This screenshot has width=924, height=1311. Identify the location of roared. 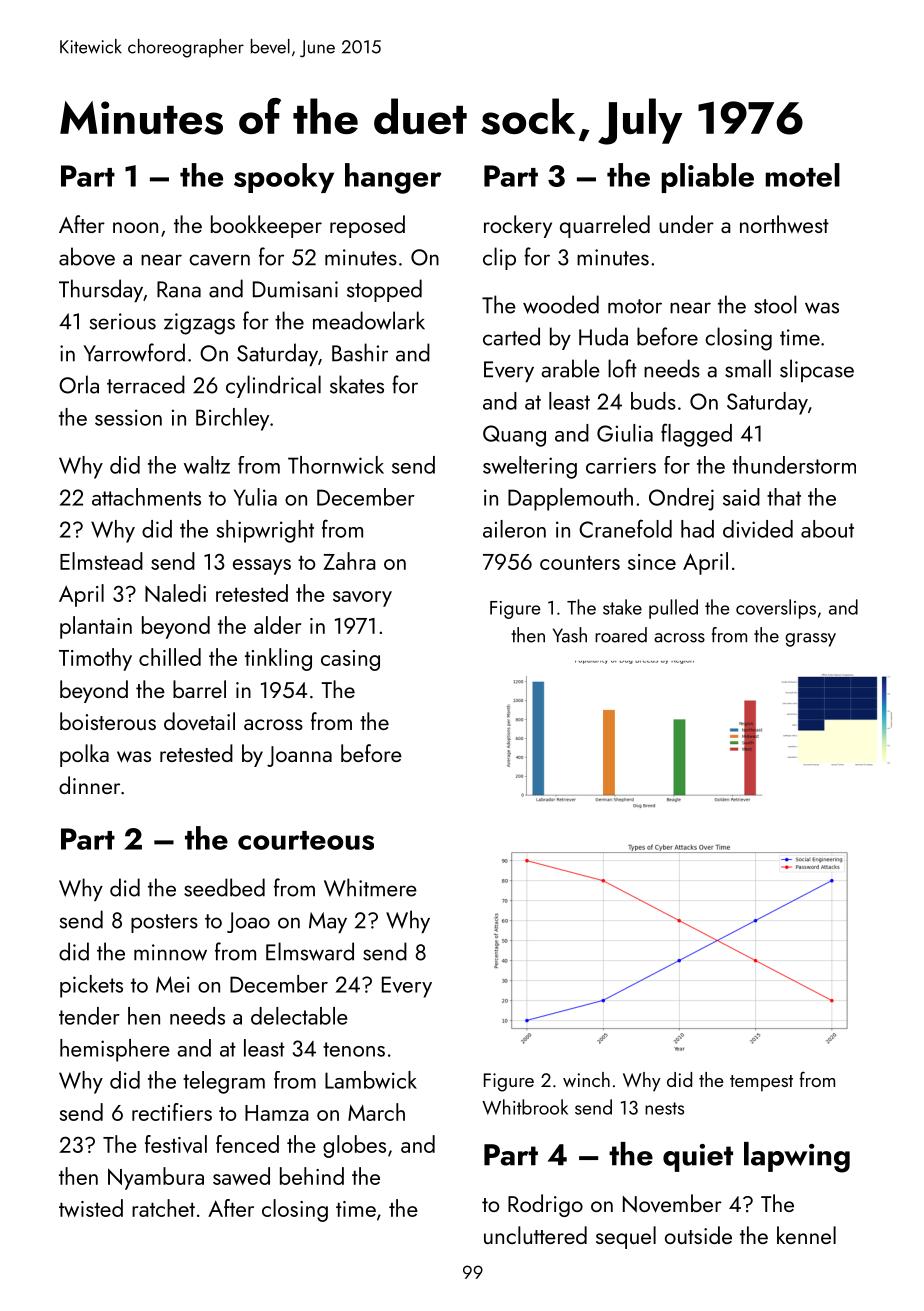
(621, 635).
